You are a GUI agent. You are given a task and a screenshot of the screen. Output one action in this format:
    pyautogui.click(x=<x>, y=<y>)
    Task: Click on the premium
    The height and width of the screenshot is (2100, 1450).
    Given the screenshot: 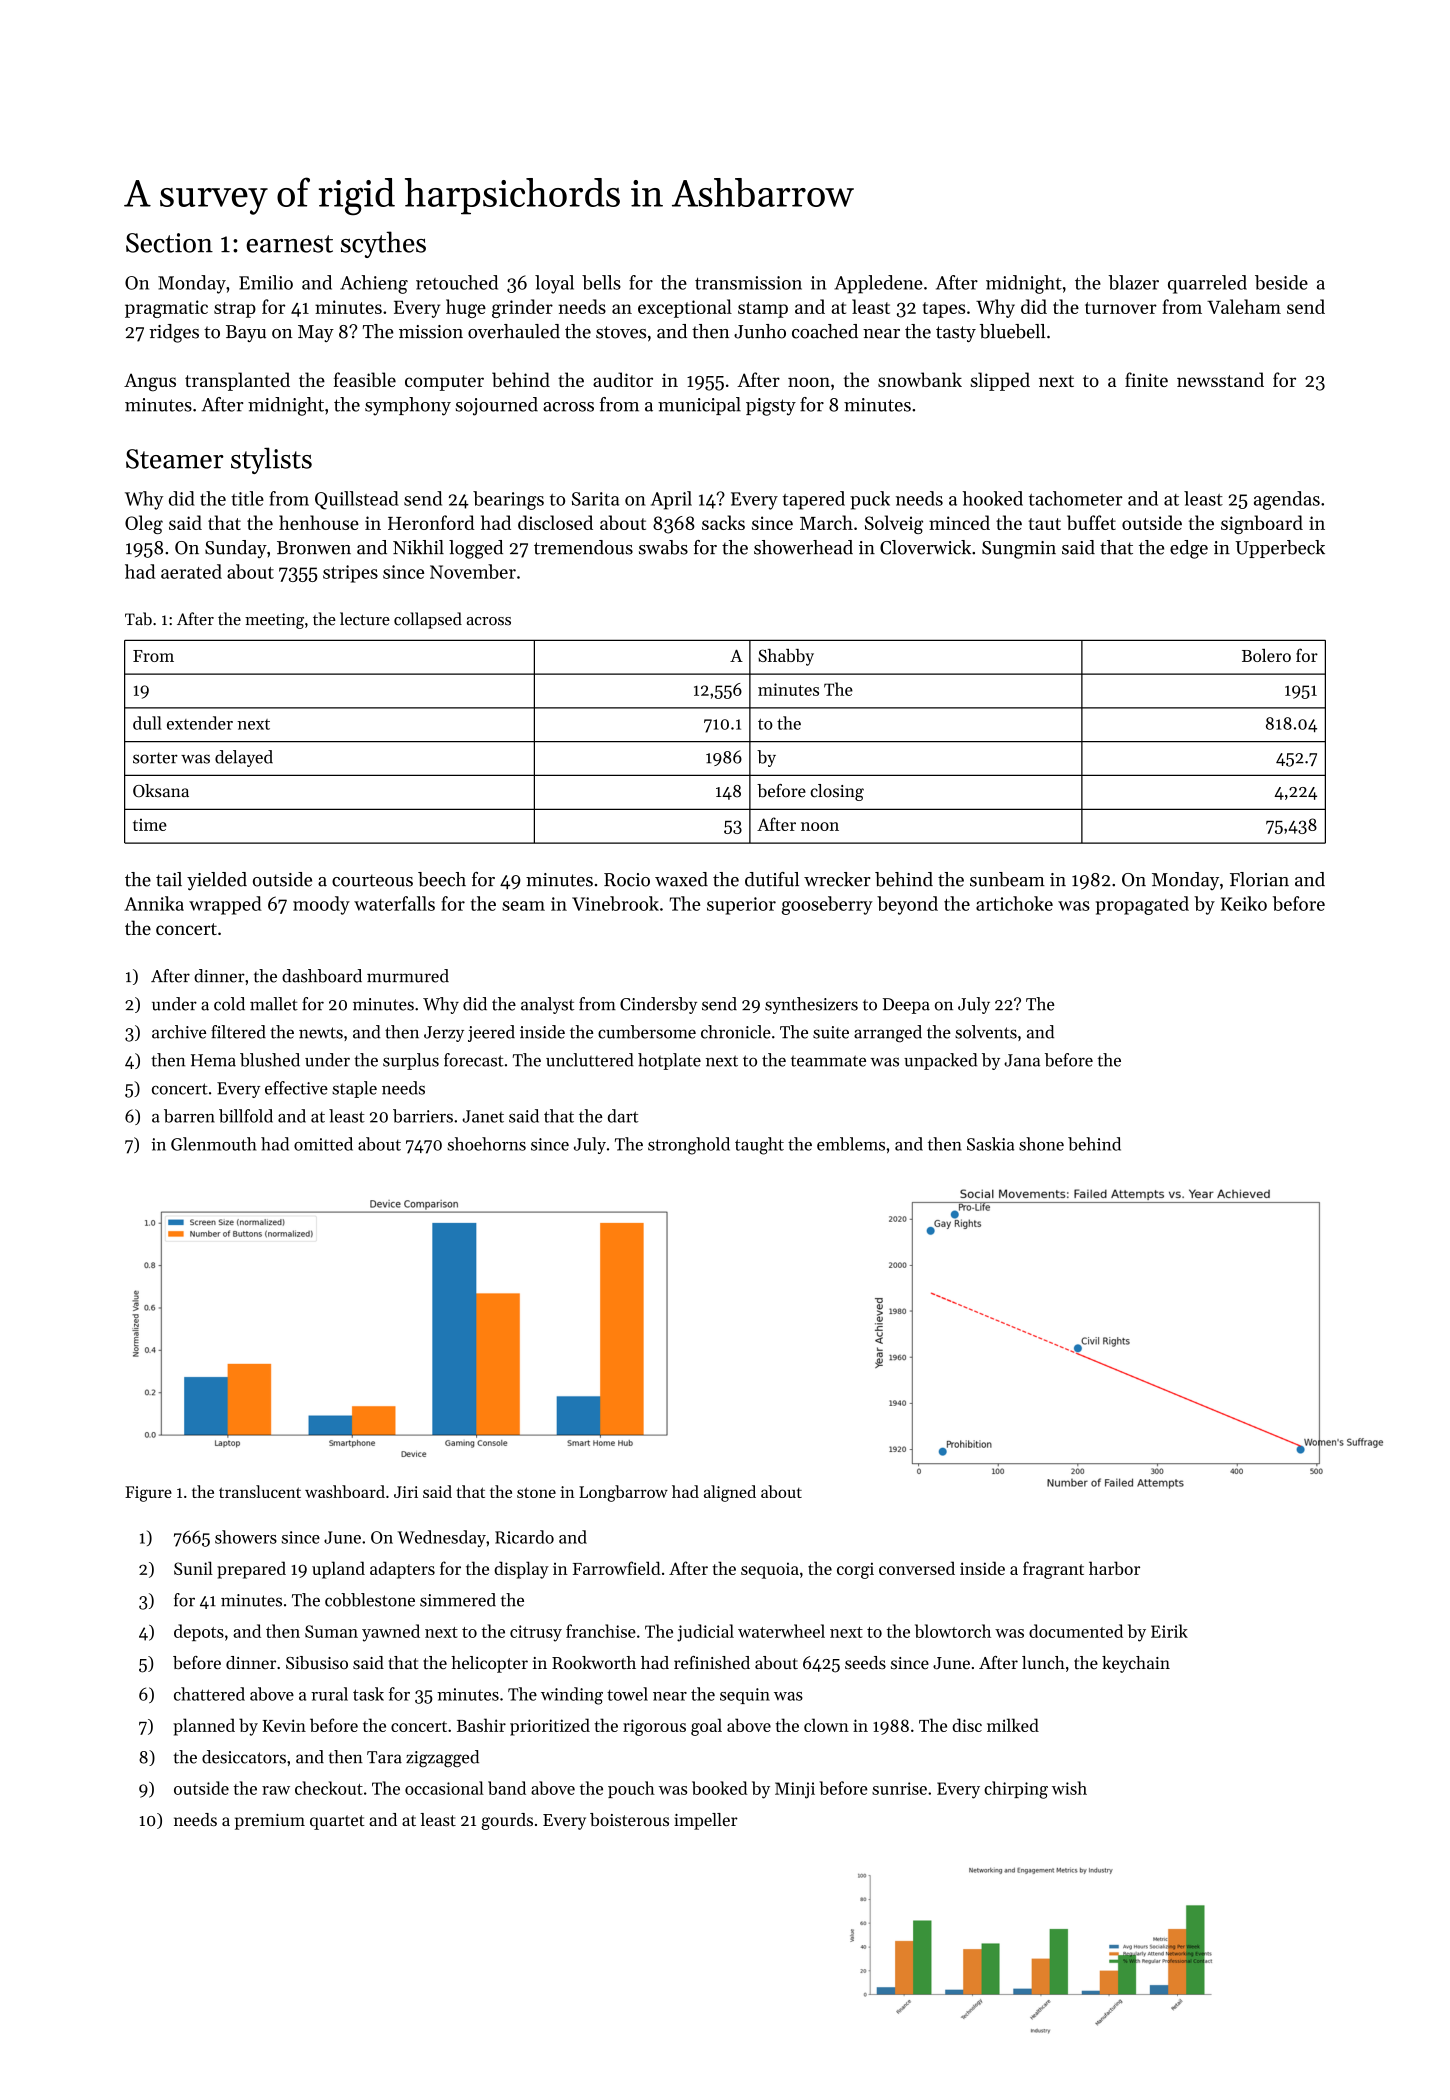 What is the action you would take?
    pyautogui.click(x=270, y=1822)
